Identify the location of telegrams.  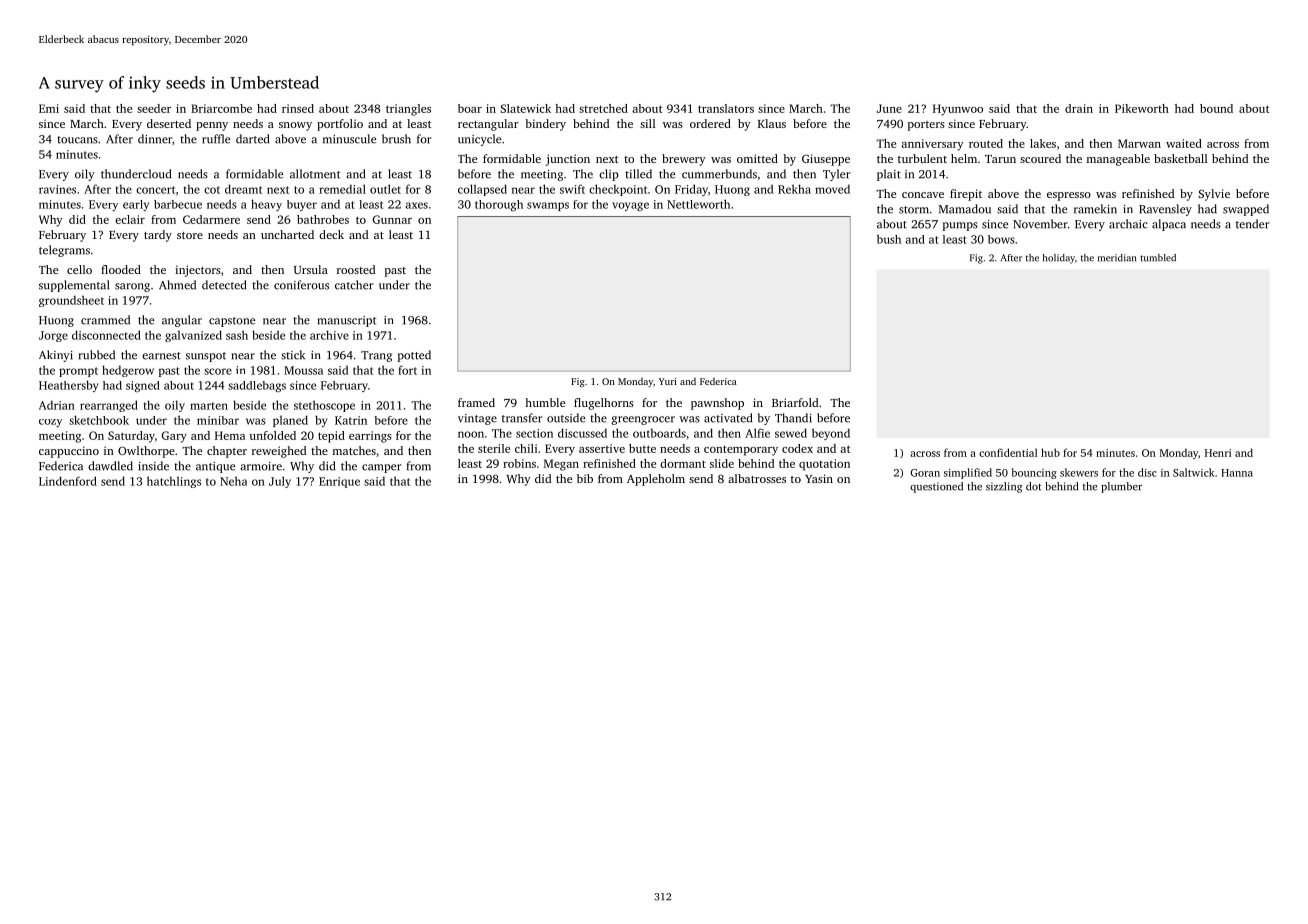
(64, 251).
